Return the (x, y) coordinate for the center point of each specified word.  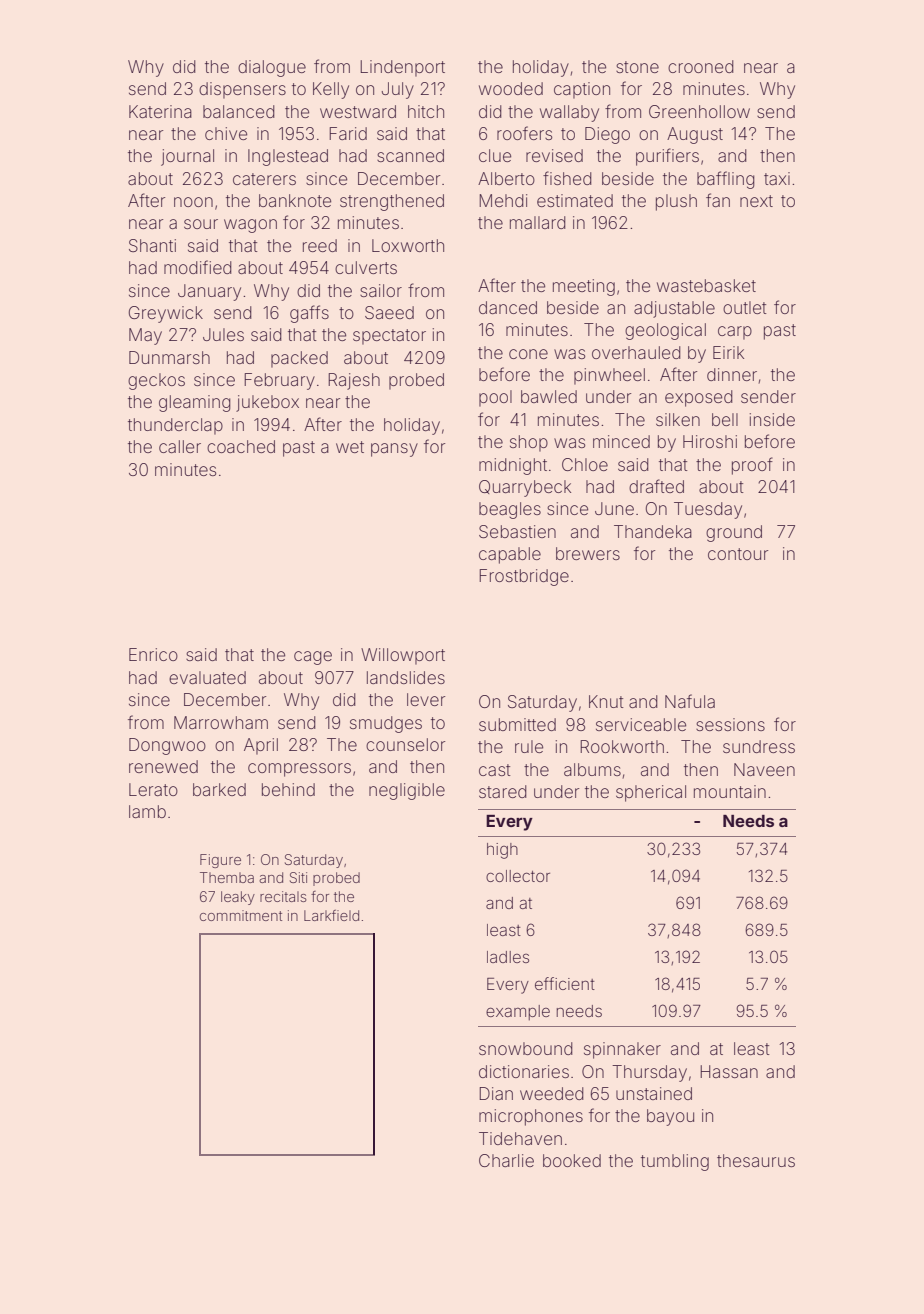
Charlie (506, 1160)
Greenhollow (699, 111)
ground (734, 533)
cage (313, 658)
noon (193, 202)
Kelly (331, 90)
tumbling (675, 1162)
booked (572, 1160)
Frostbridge (524, 577)
